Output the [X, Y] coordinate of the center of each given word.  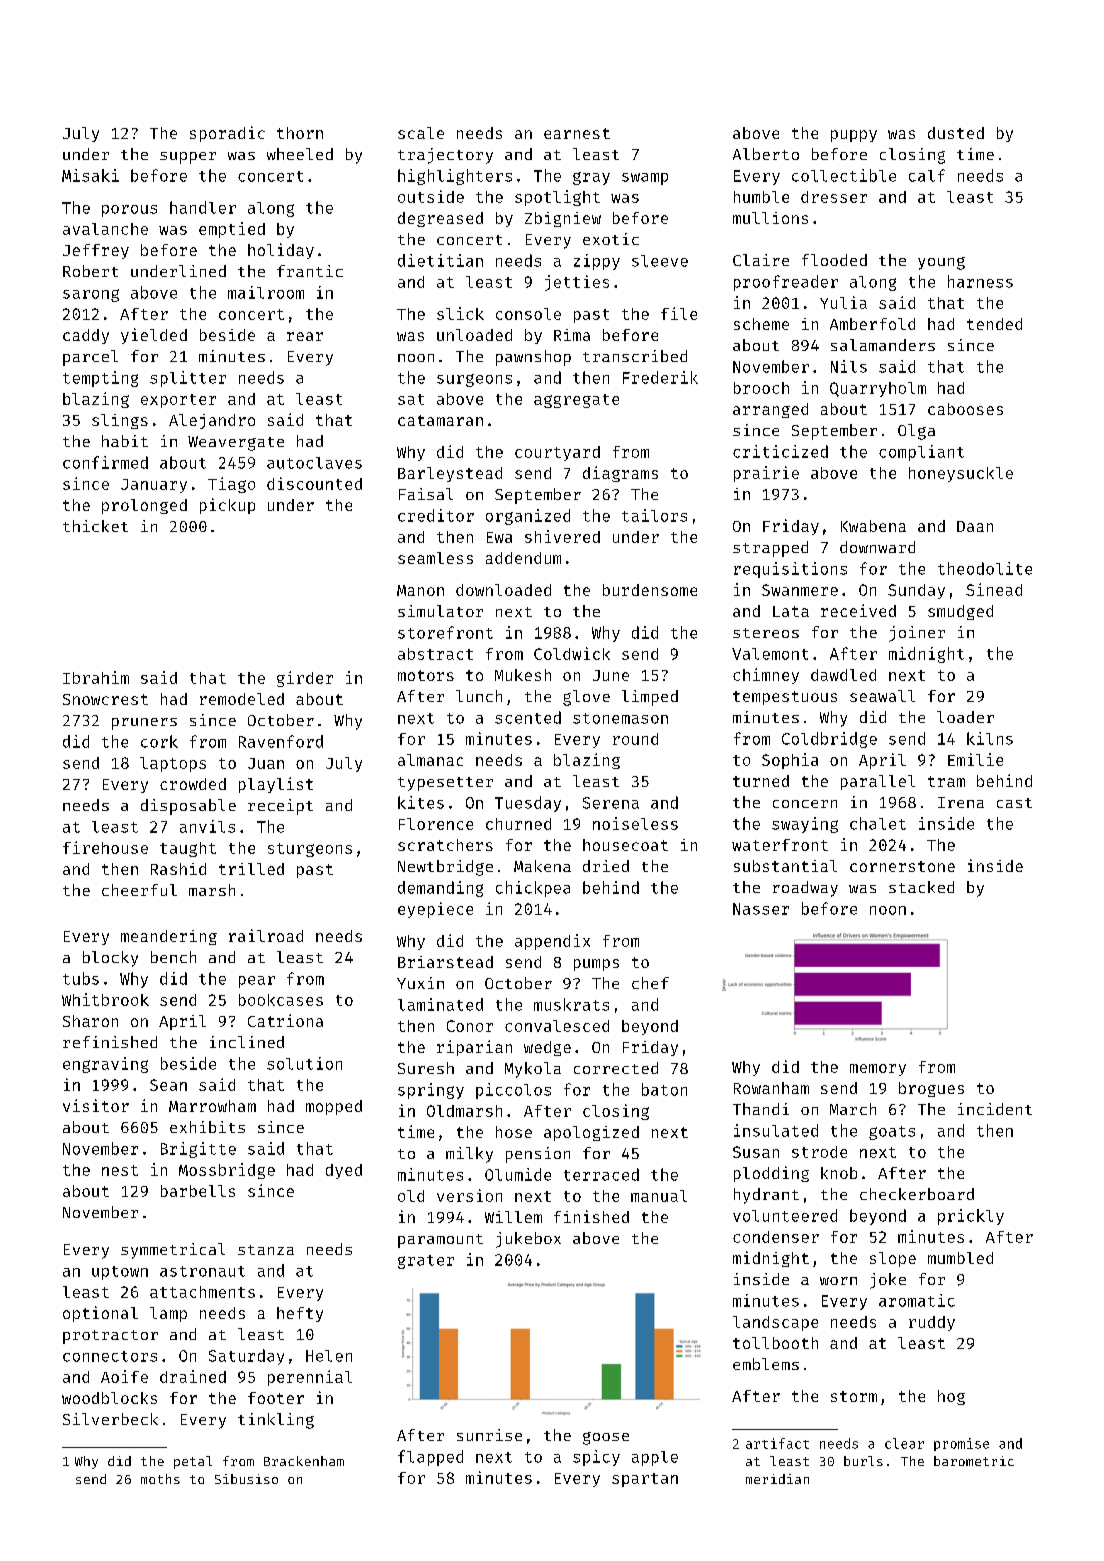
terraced [601, 1174]
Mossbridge [227, 1171]
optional [100, 1314]
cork [159, 741]
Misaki [90, 175]
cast [1014, 803]
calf [927, 175]
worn [838, 1281]
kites [421, 802]
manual [659, 1196]
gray [591, 178]
